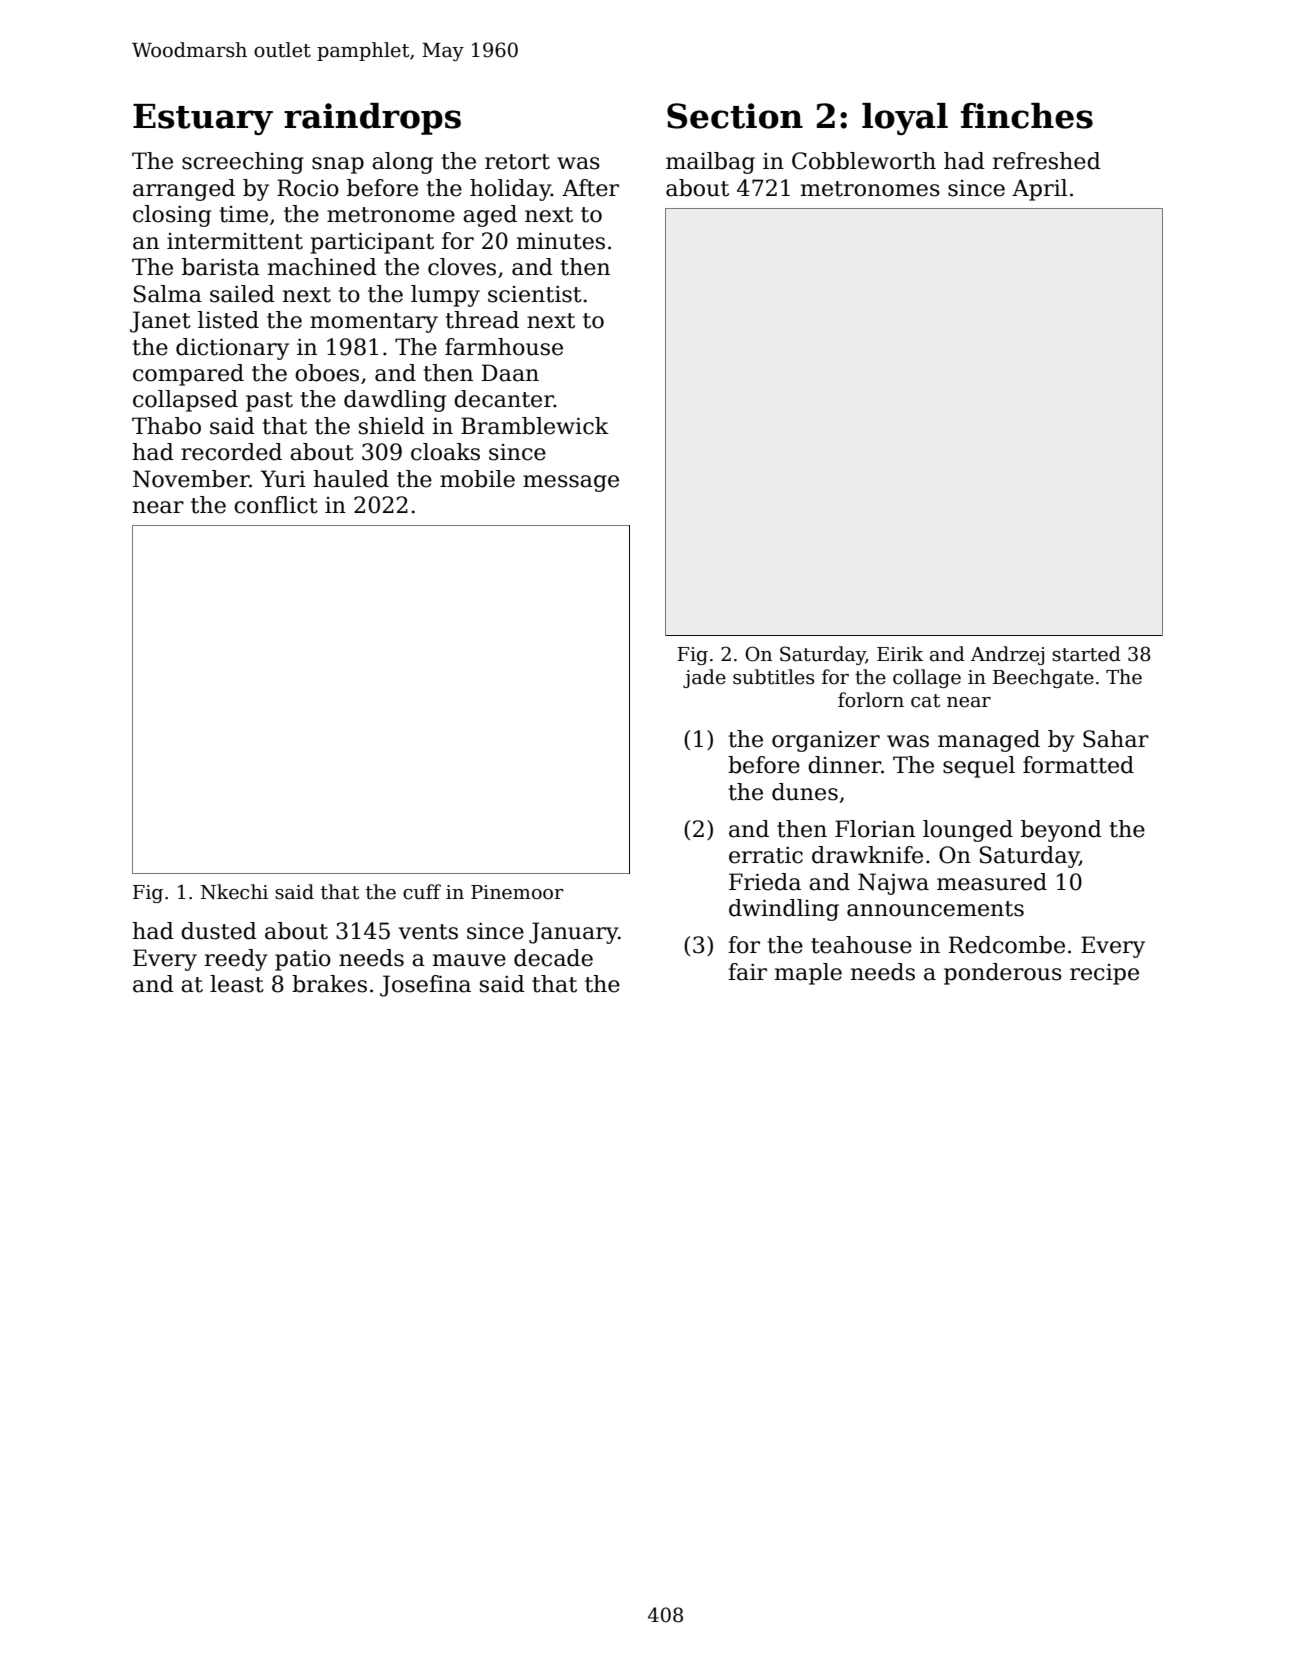 This screenshot has width=1295, height=1676. Describe the element at coordinates (571, 483) in the screenshot. I see `message` at that location.
